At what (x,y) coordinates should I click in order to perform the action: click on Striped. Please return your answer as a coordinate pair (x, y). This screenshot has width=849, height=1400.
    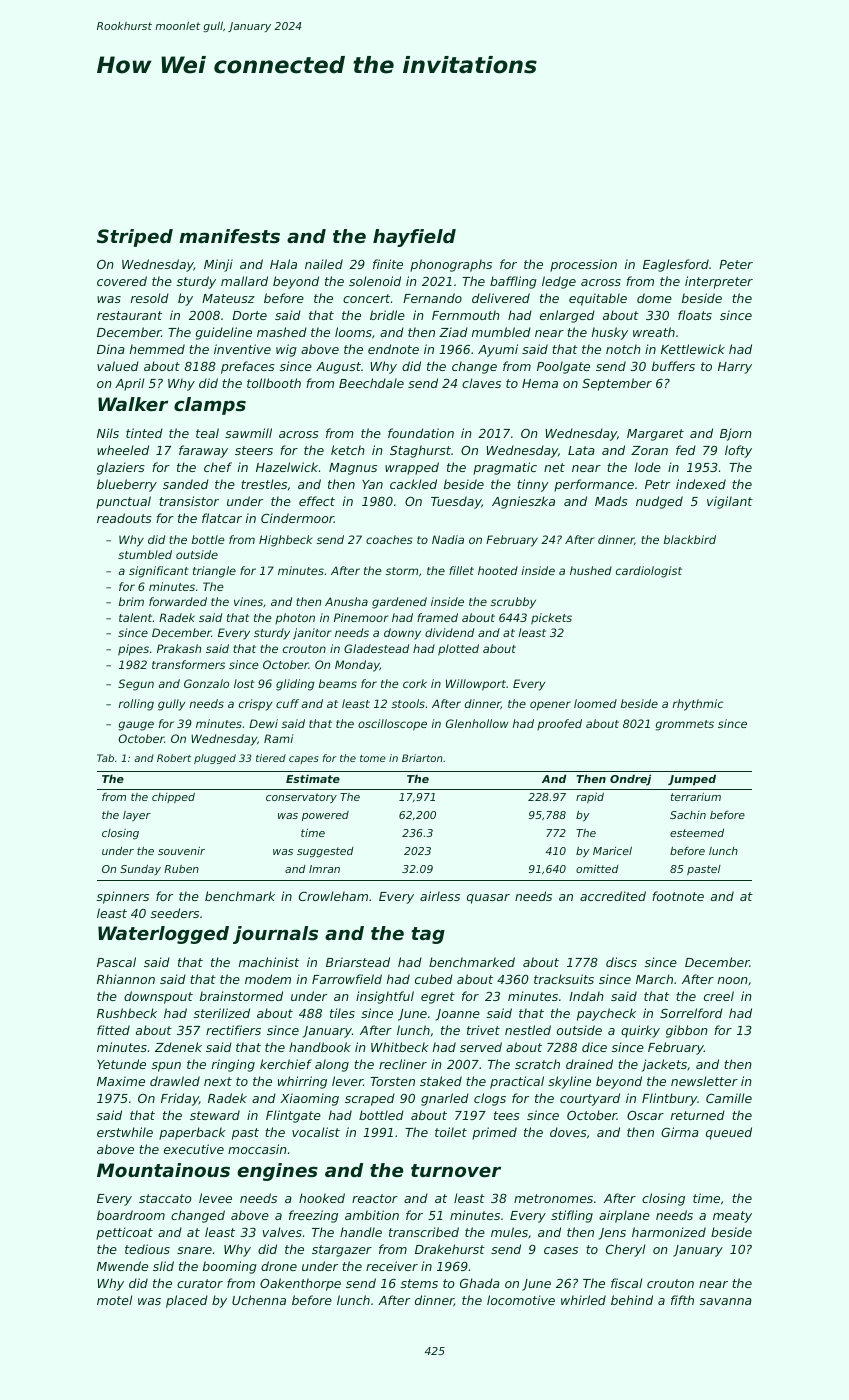
    Looking at the image, I should click on (135, 238).
